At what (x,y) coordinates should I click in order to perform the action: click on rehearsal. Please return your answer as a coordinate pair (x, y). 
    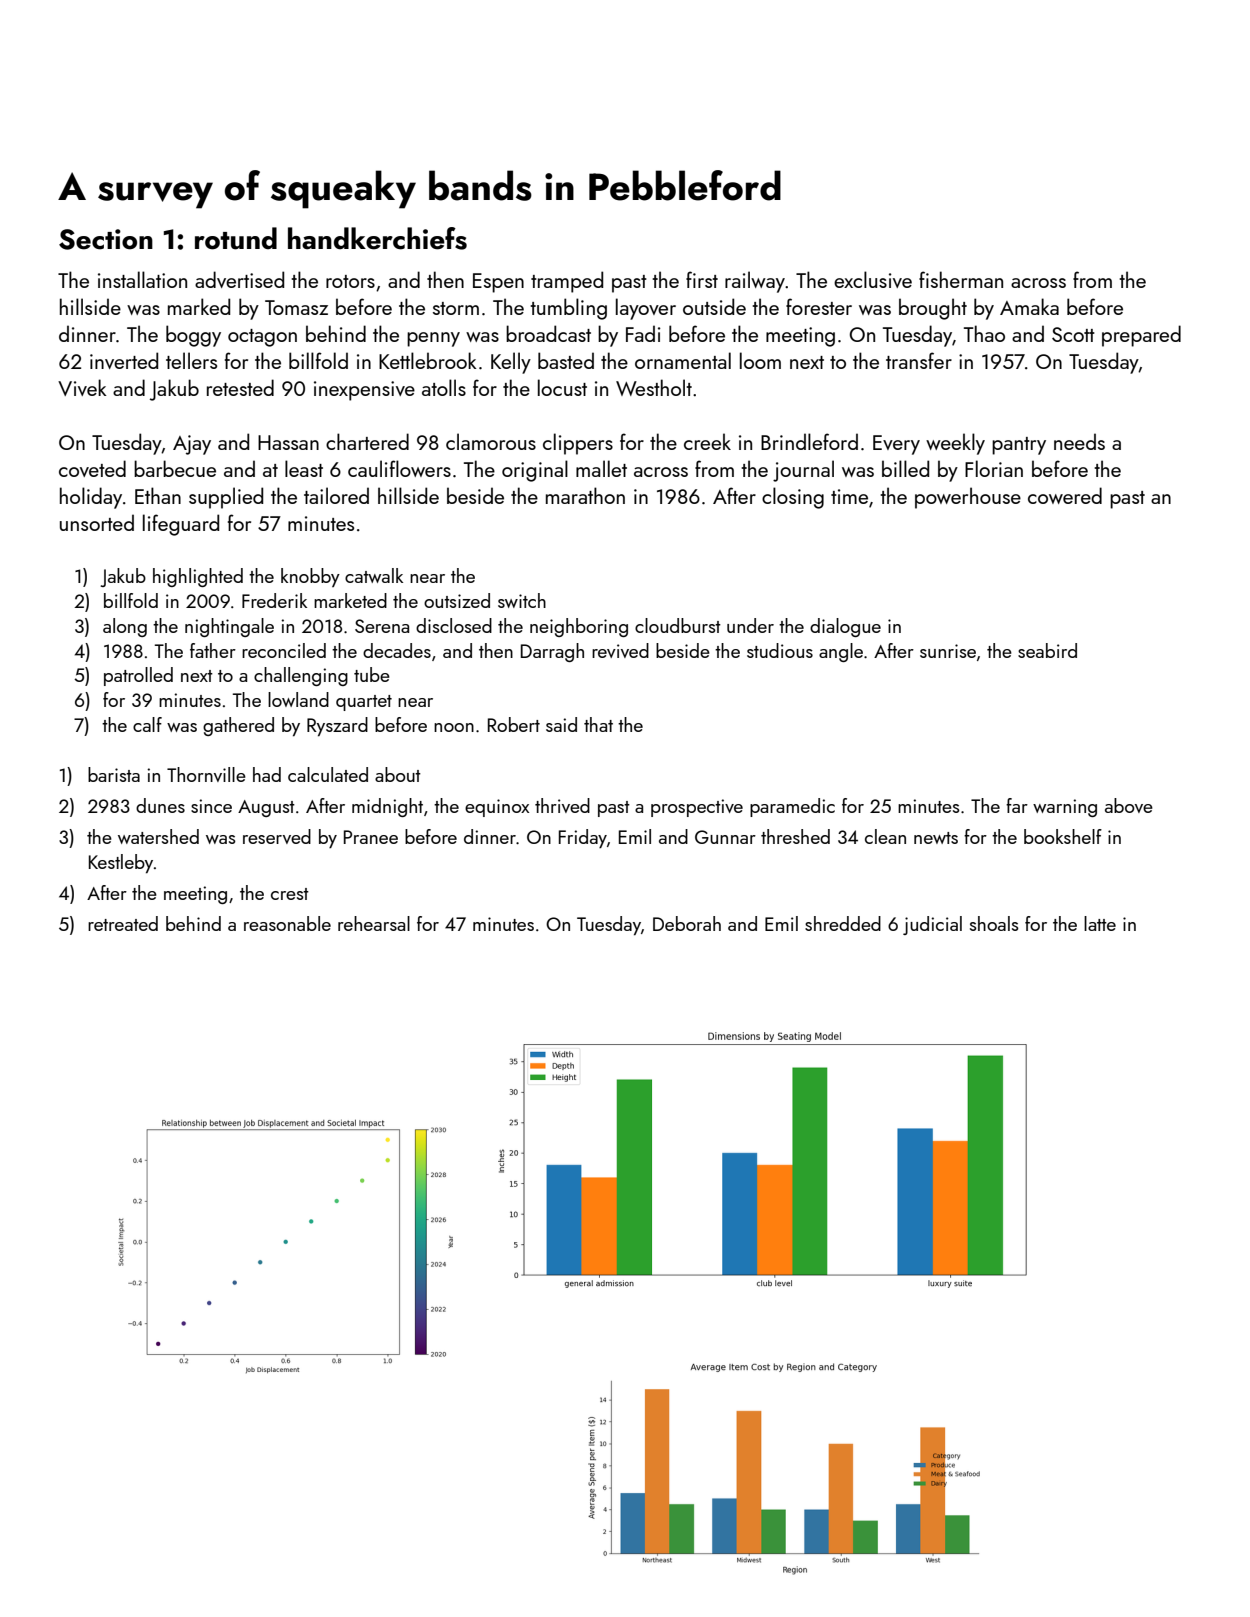
    Looking at the image, I should click on (374, 923).
